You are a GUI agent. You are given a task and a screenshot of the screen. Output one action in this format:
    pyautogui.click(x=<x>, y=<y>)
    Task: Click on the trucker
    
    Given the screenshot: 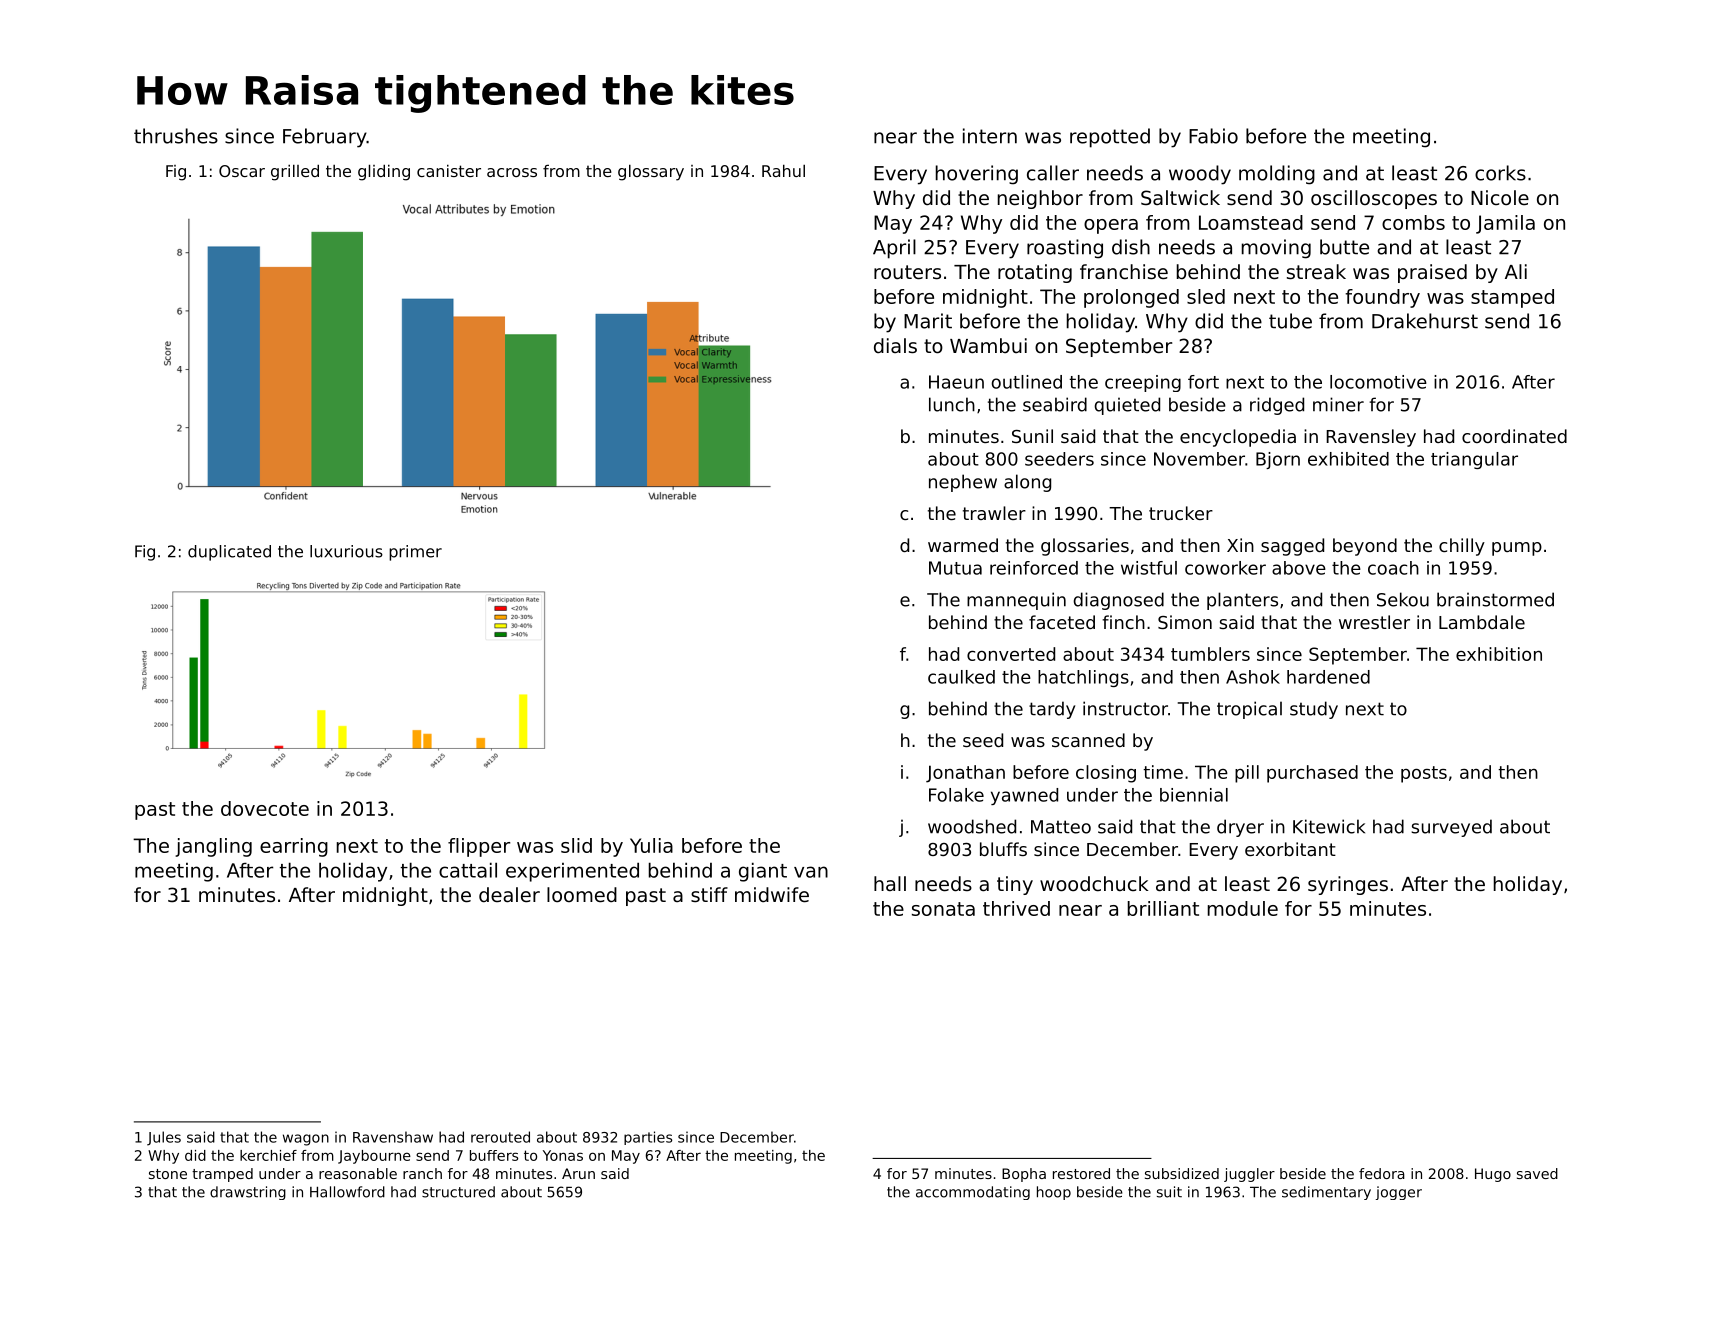 What is the action you would take?
    pyautogui.click(x=1181, y=513)
